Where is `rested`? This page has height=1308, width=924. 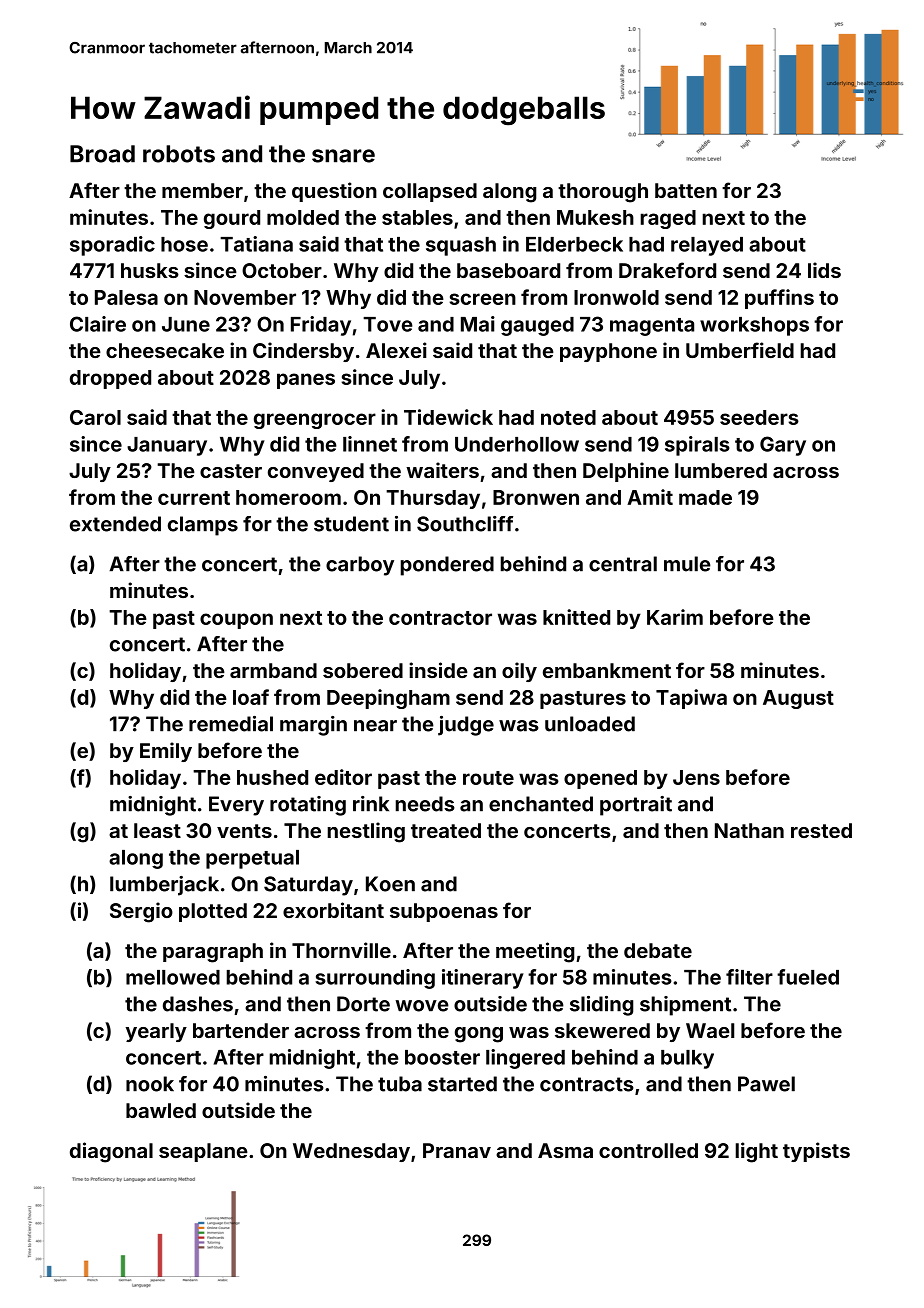 rested is located at coordinates (821, 830).
